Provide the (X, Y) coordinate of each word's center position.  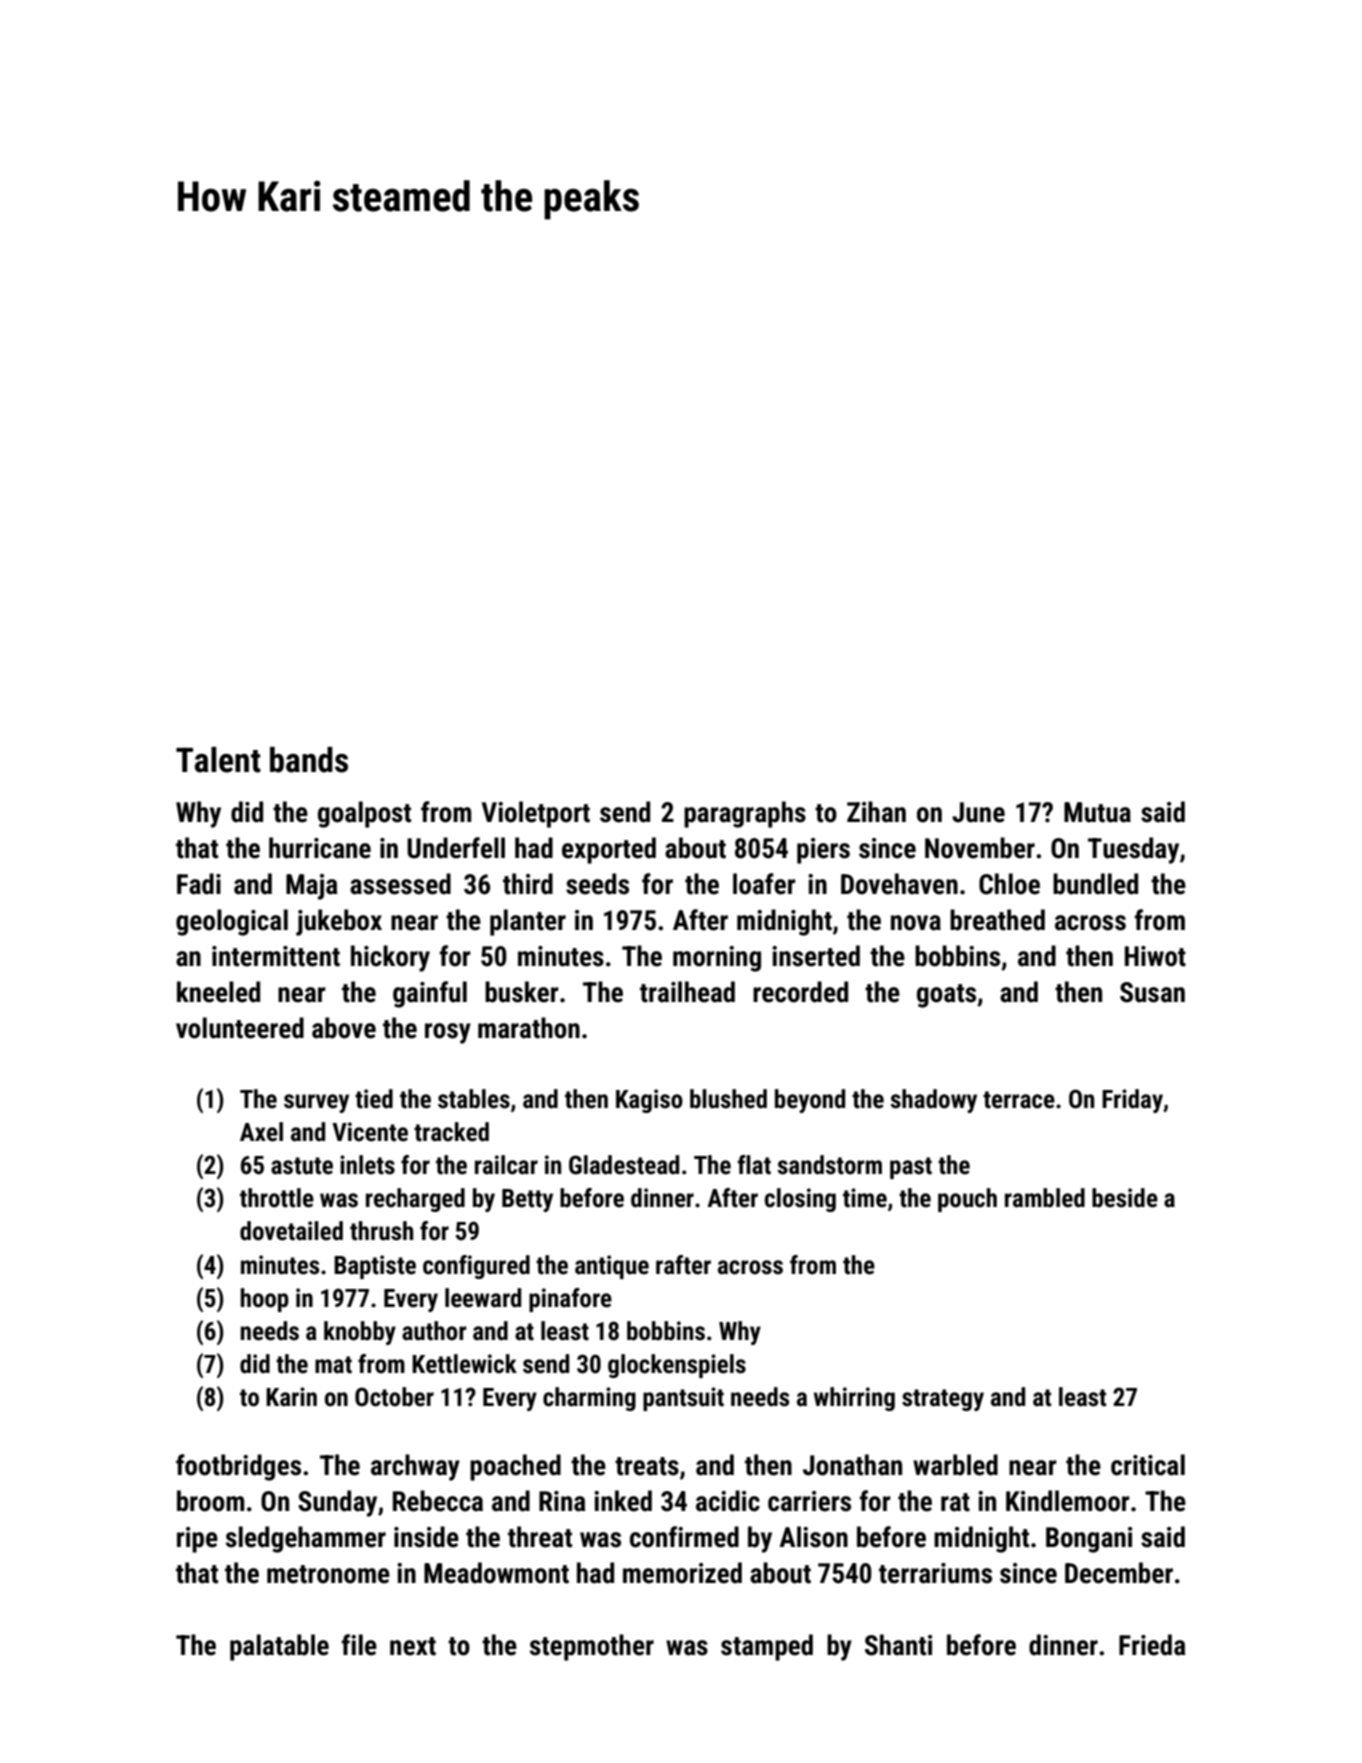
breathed (997, 920)
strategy (943, 1400)
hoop (265, 1300)
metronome (328, 1574)
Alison (813, 1537)
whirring (854, 1399)
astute (302, 1166)
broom (210, 1501)
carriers (809, 1501)
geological (232, 922)
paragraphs (745, 814)
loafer (764, 884)
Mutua (1097, 812)
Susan (1152, 992)
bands (309, 760)
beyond (810, 1101)
